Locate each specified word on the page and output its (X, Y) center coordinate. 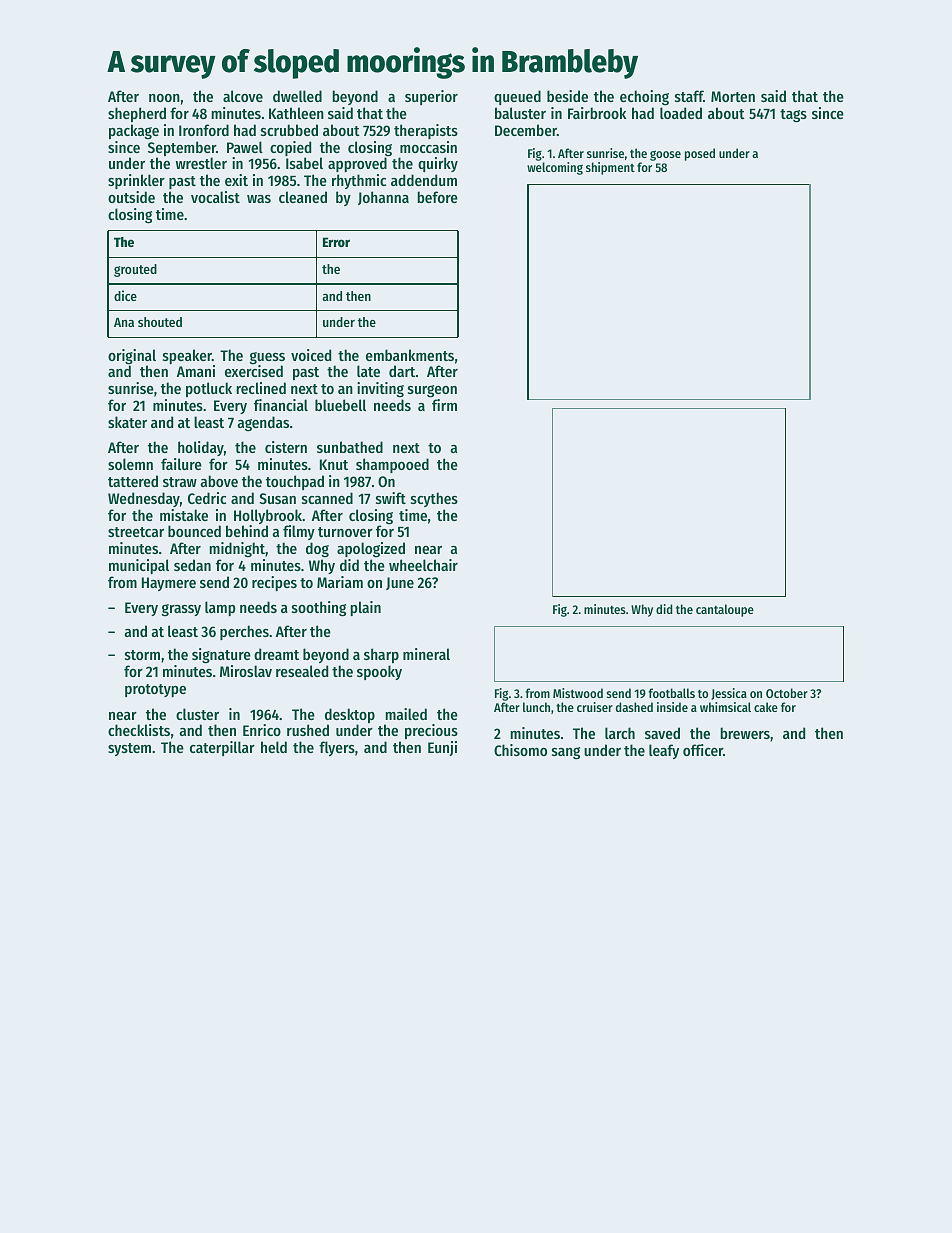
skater (127, 422)
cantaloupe (725, 610)
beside (567, 96)
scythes (434, 499)
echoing (644, 98)
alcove (243, 96)
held (274, 747)
